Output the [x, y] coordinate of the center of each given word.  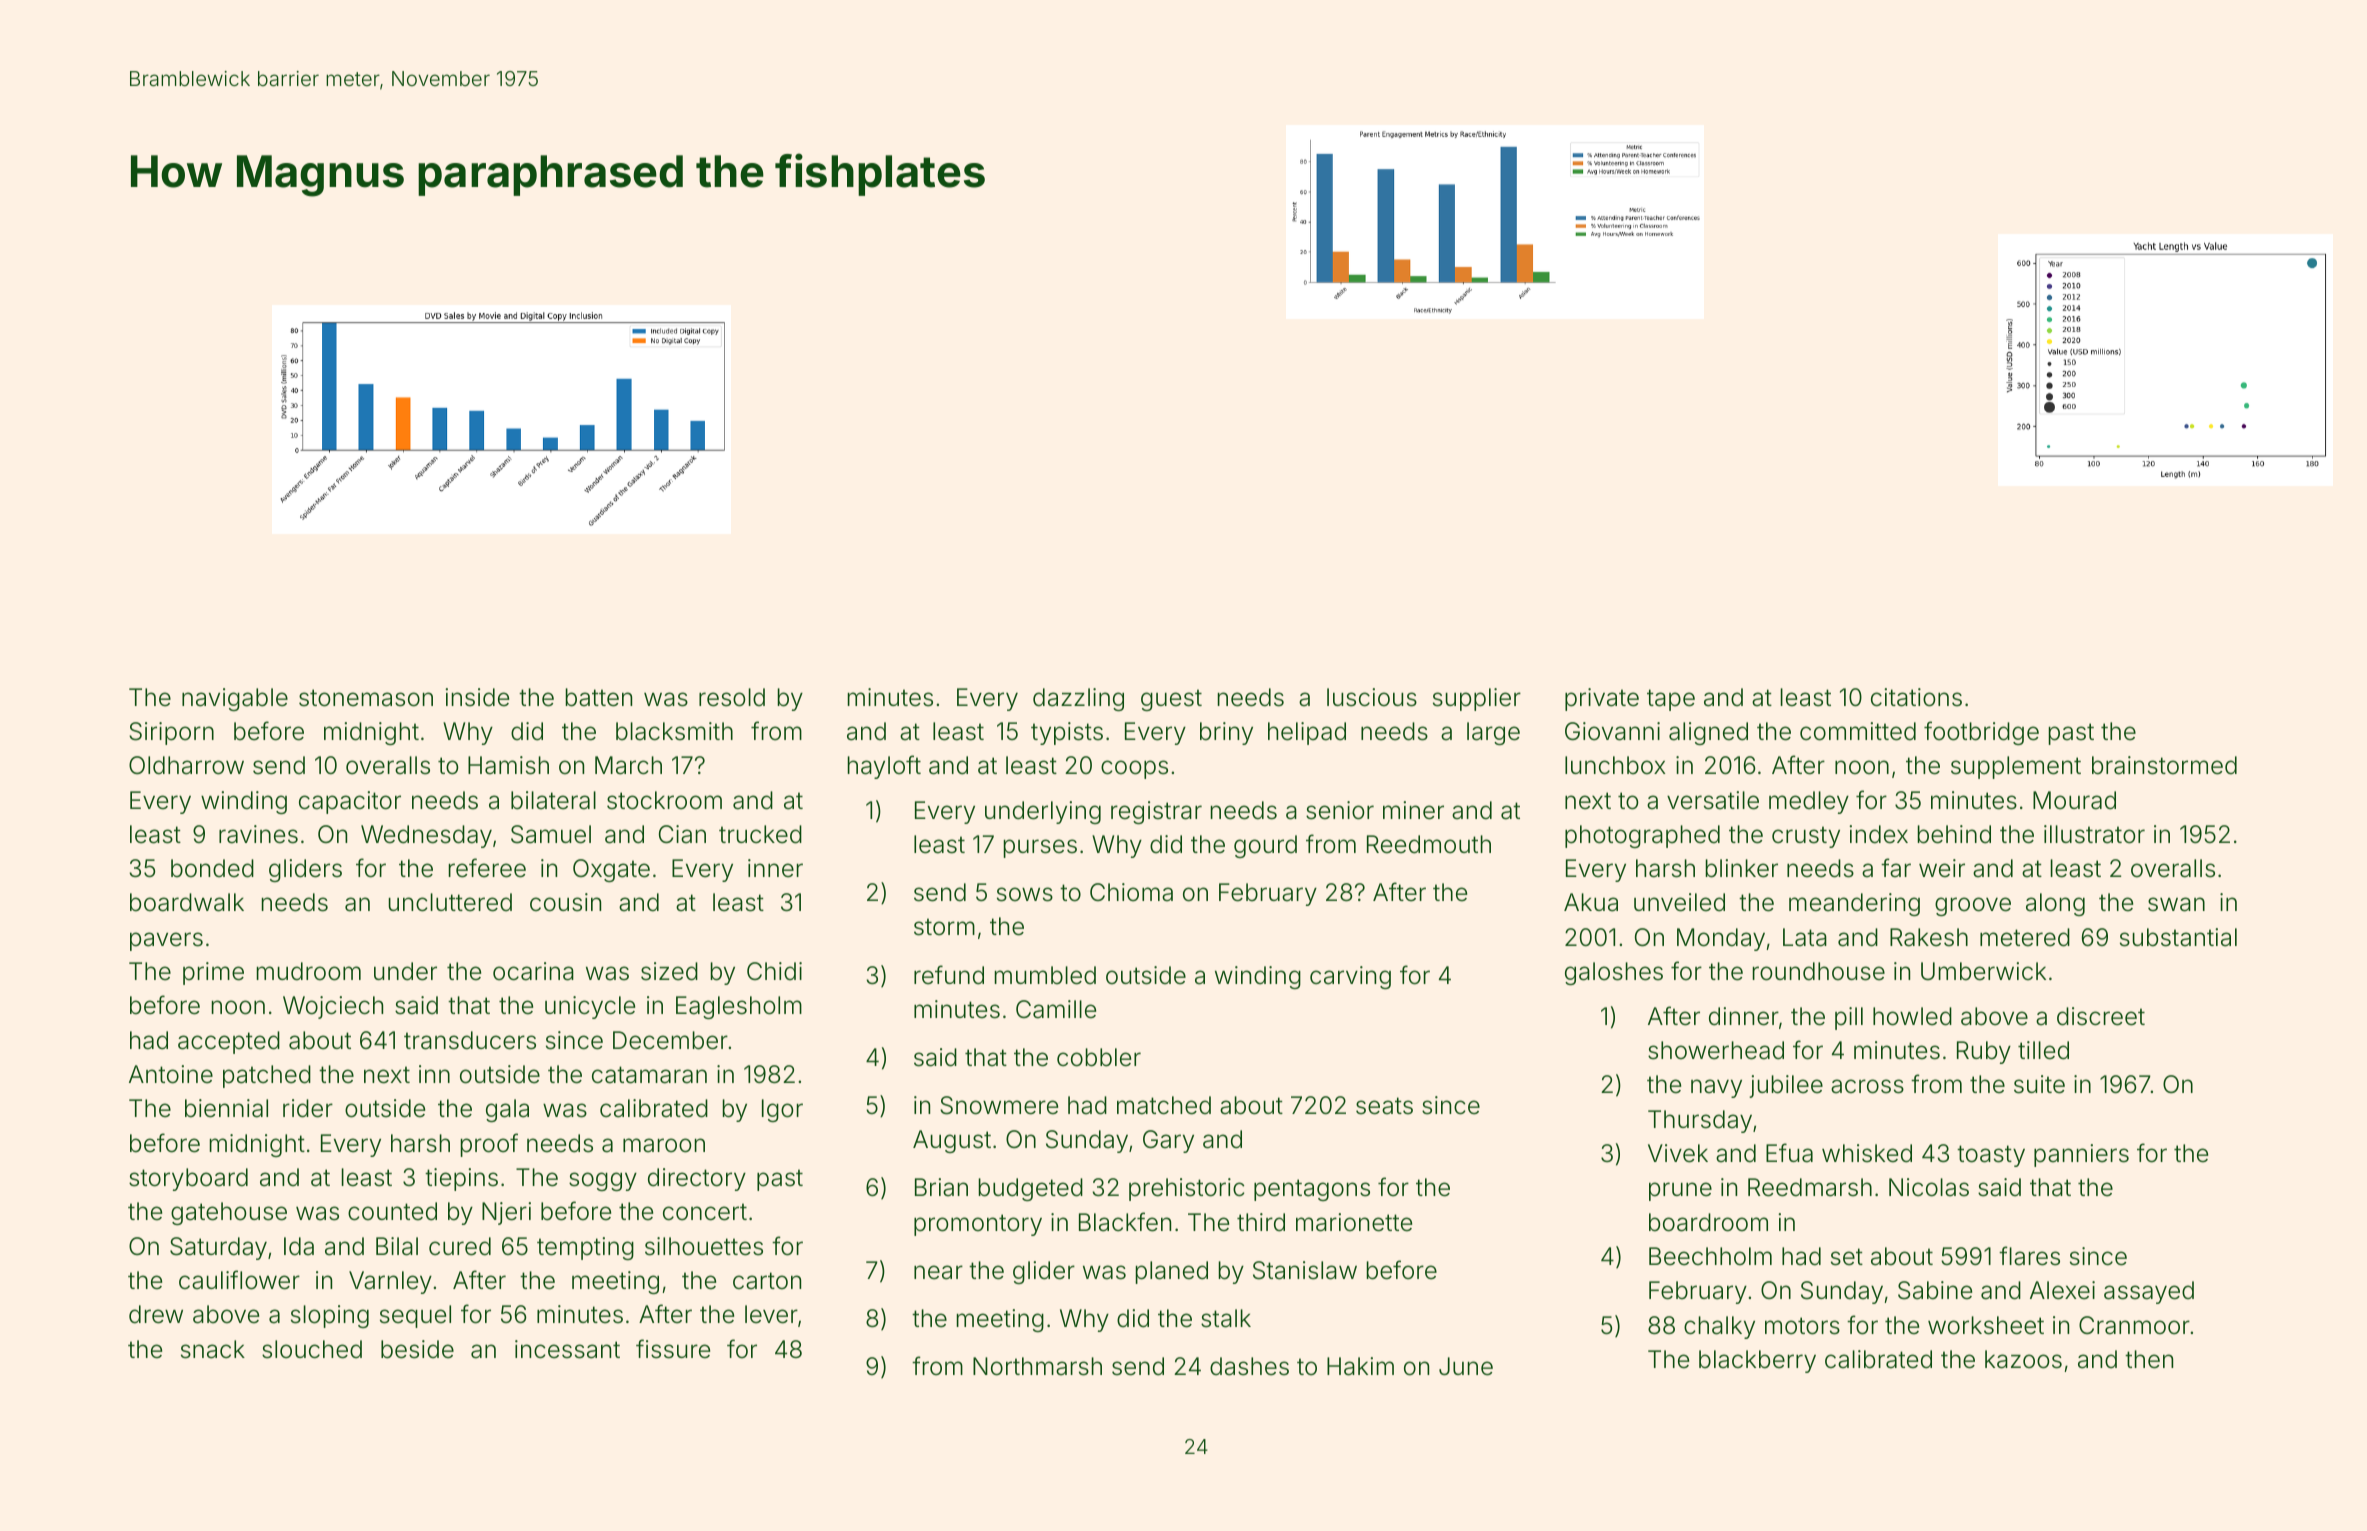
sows [1025, 894]
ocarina [533, 971]
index [1878, 834]
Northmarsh [1037, 1366]
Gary [1168, 1141]
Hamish [508, 765]
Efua [1789, 1153]
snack [213, 1349]
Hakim [1360, 1366]
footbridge [1981, 733]
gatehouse [229, 1213]
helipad [1307, 733]
